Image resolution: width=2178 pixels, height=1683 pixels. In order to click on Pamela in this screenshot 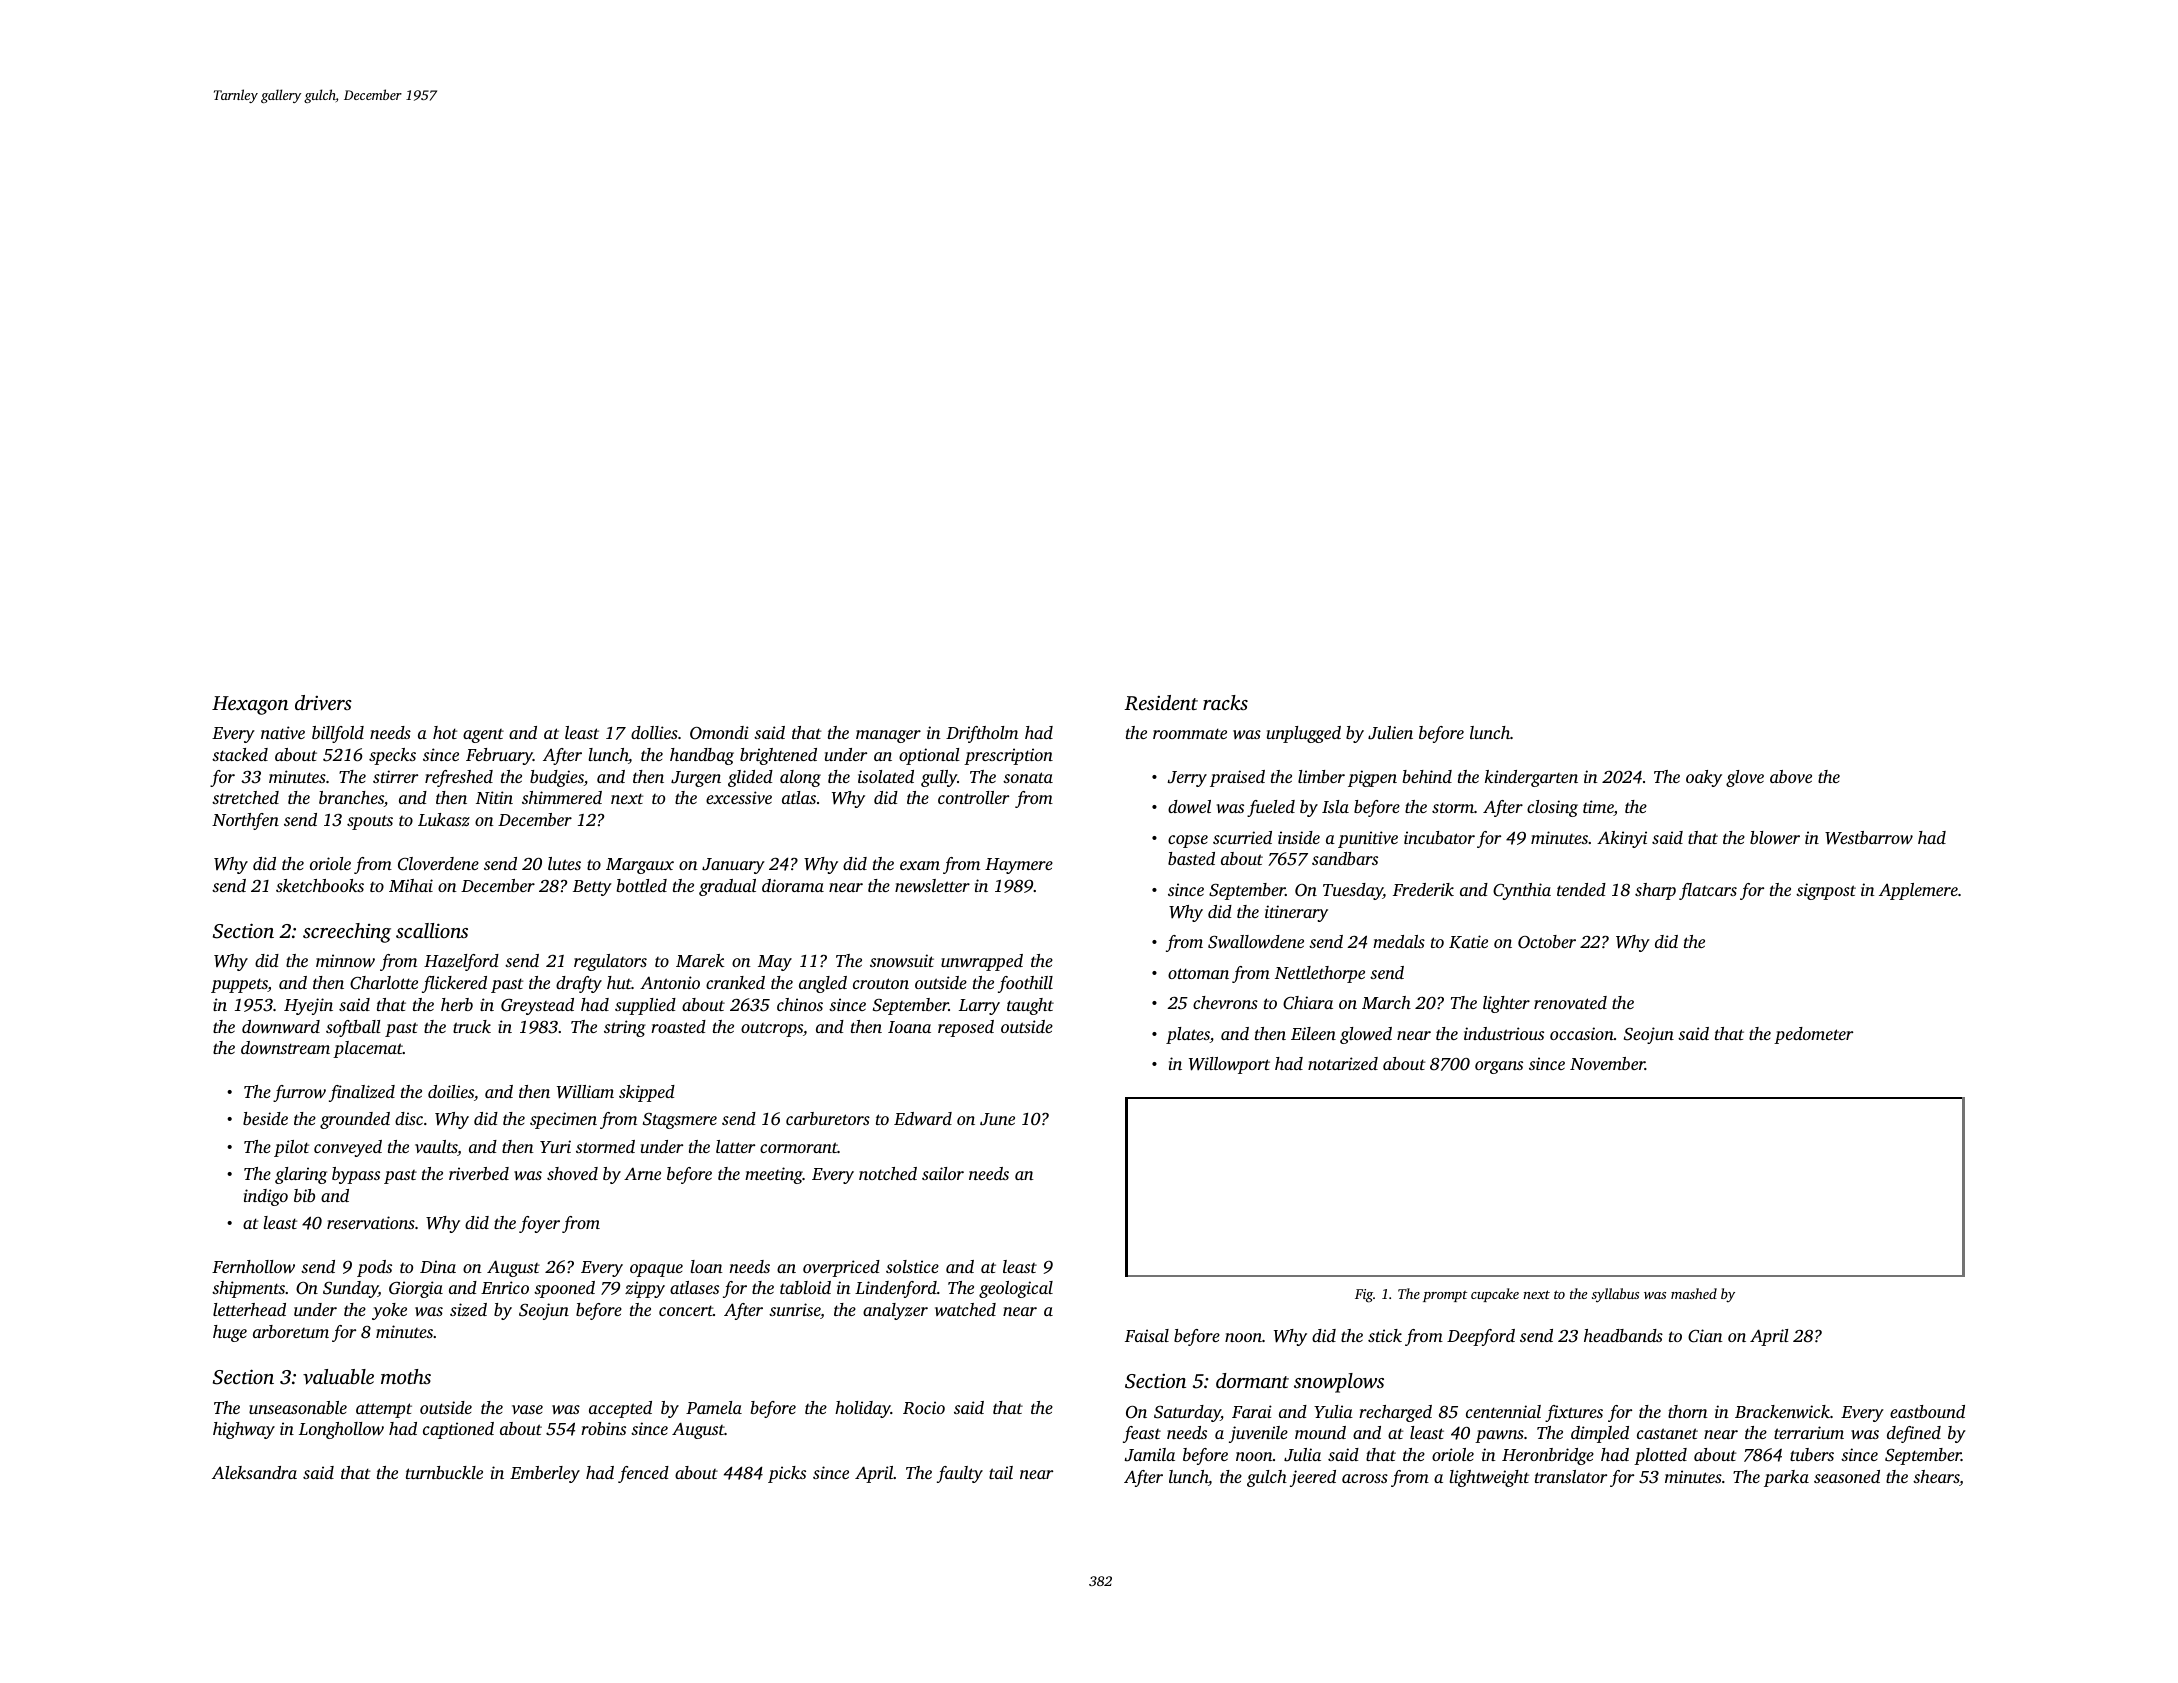, I will do `click(714, 1407)`.
